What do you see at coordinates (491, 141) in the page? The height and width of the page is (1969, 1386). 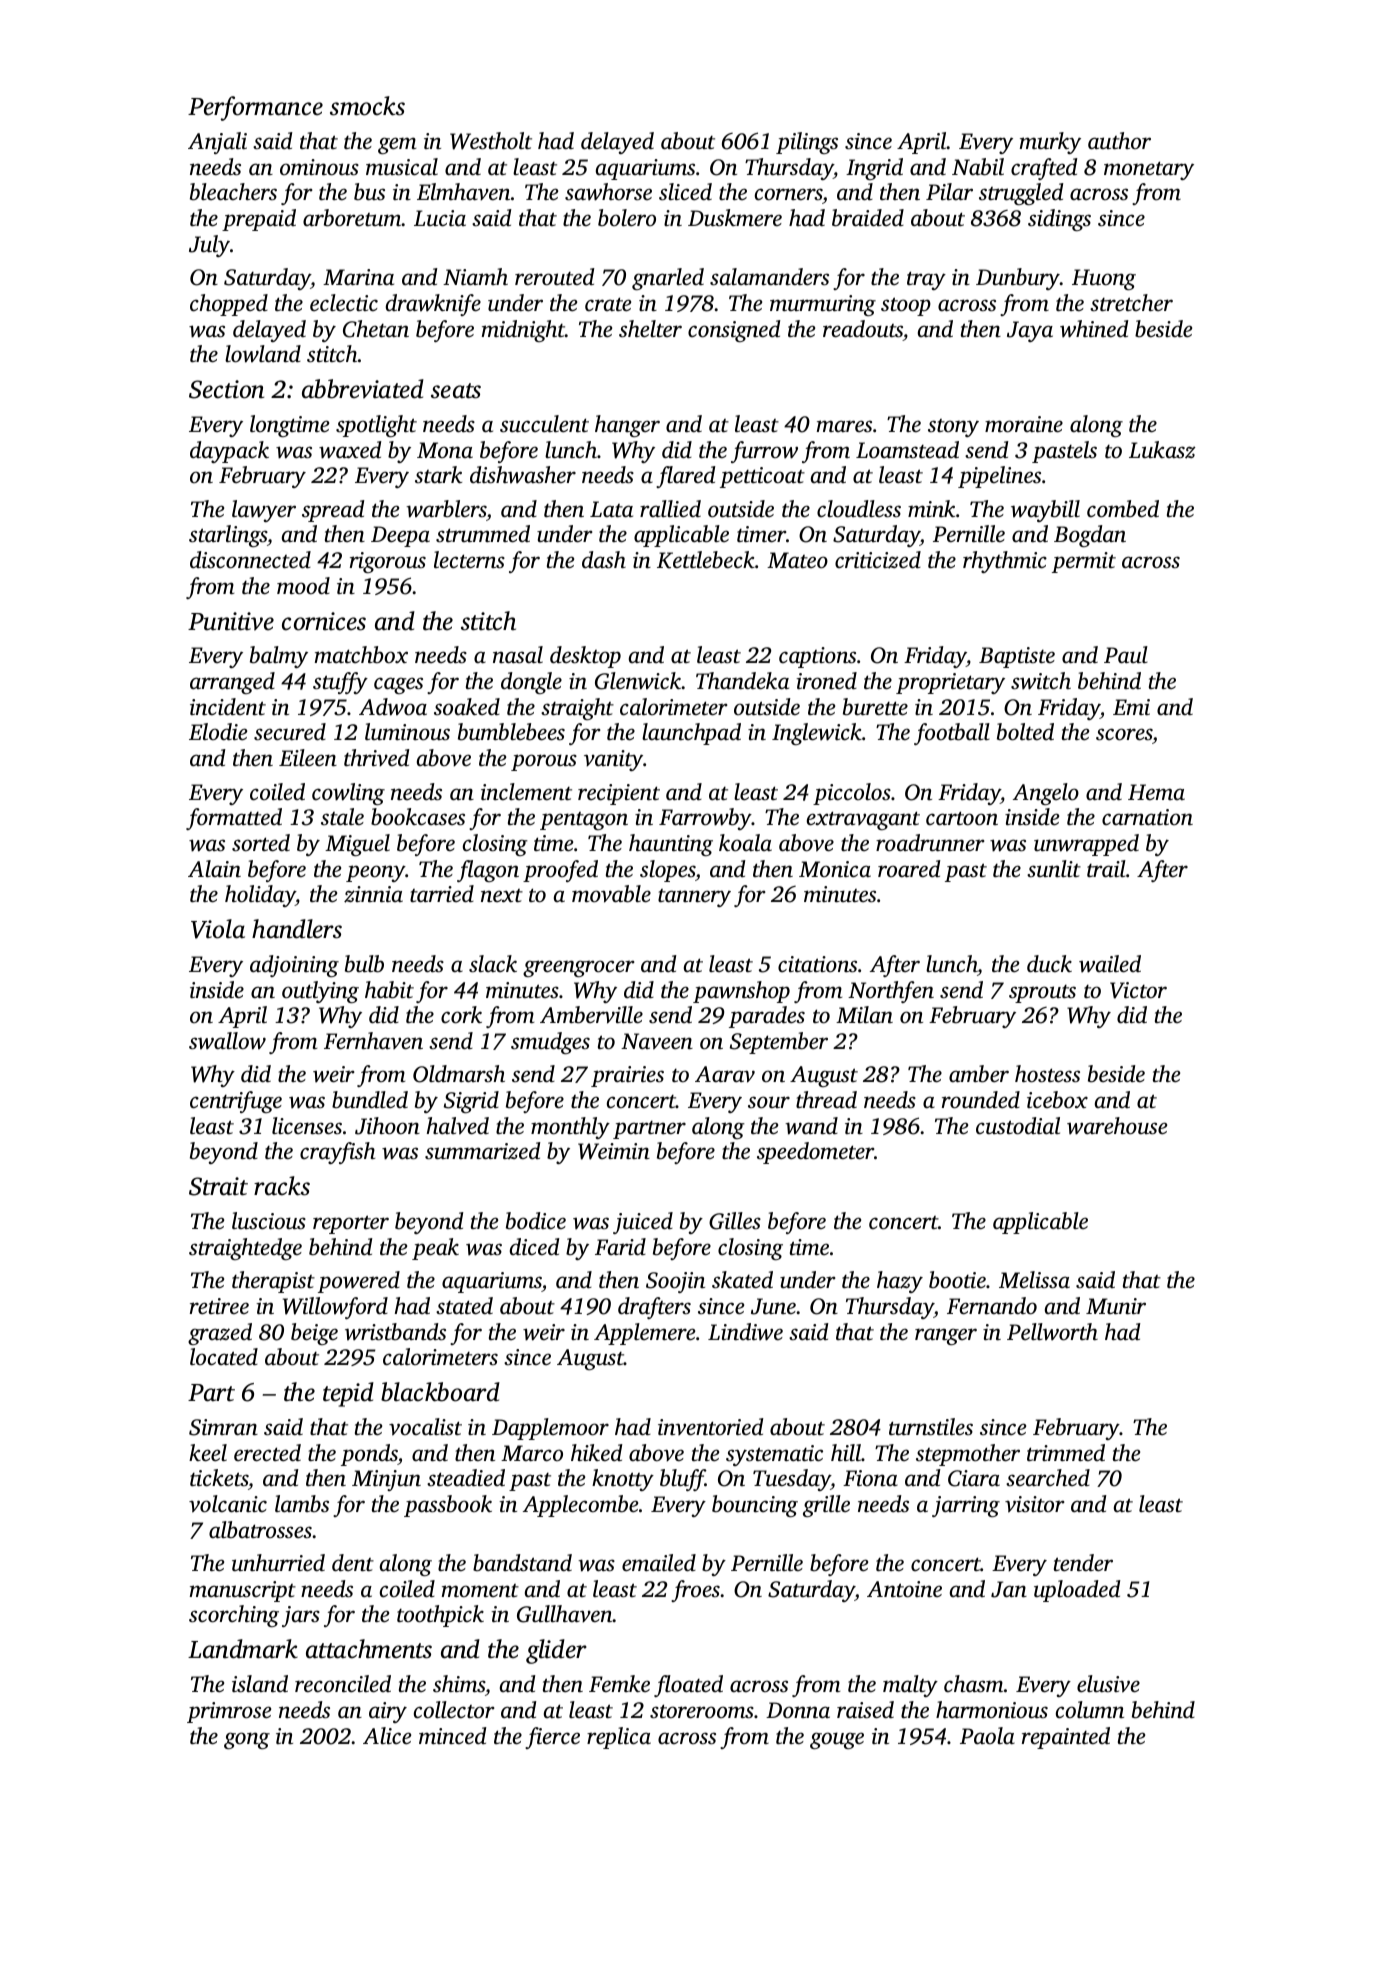 I see `Westholt` at bounding box center [491, 141].
